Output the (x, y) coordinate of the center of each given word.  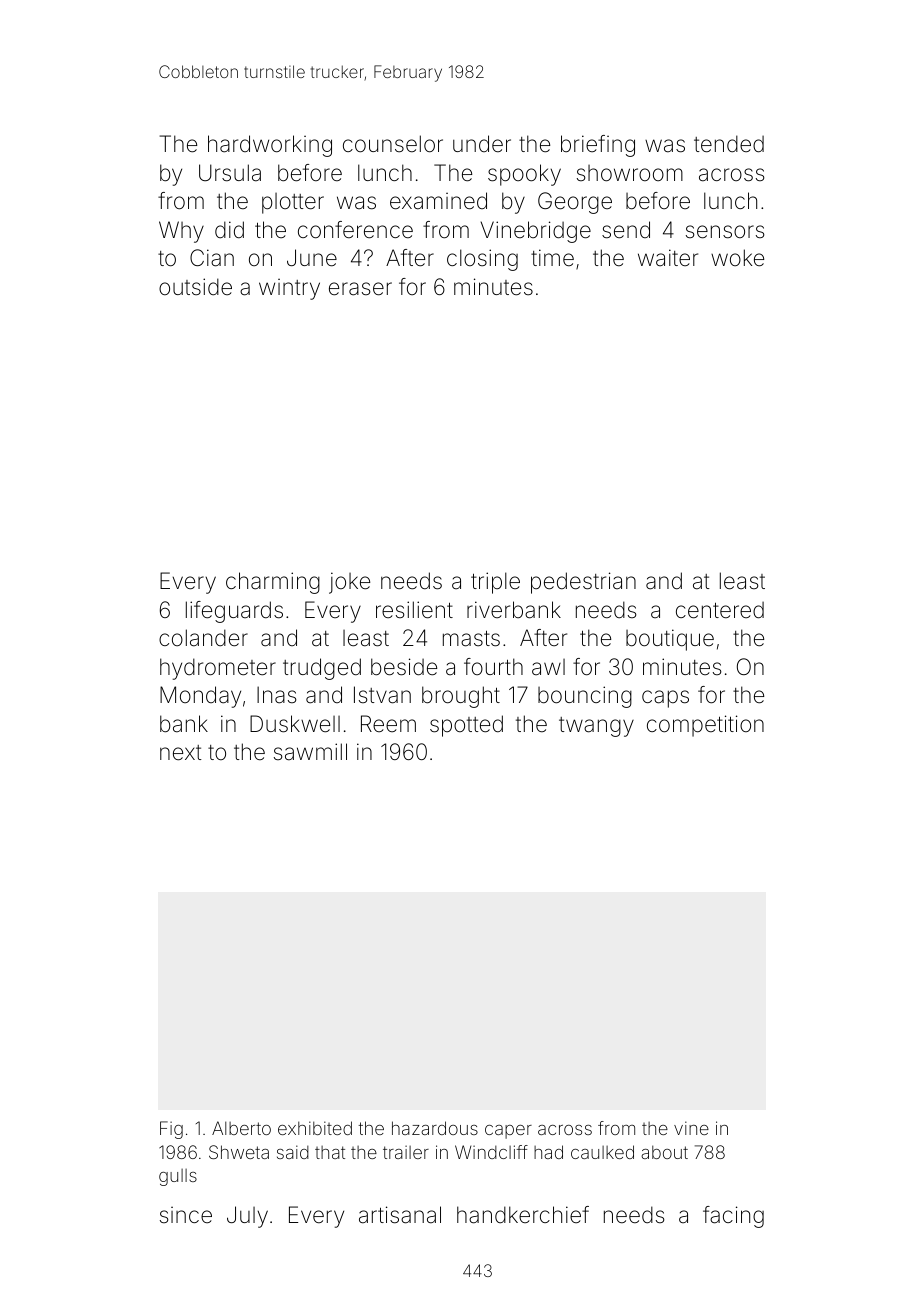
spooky (524, 175)
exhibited (315, 1128)
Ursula (230, 173)
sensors (725, 232)
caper (508, 1132)
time (552, 257)
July (247, 1217)
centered (720, 610)
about (664, 1152)
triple (495, 583)
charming (273, 583)
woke (737, 258)
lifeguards (234, 612)
